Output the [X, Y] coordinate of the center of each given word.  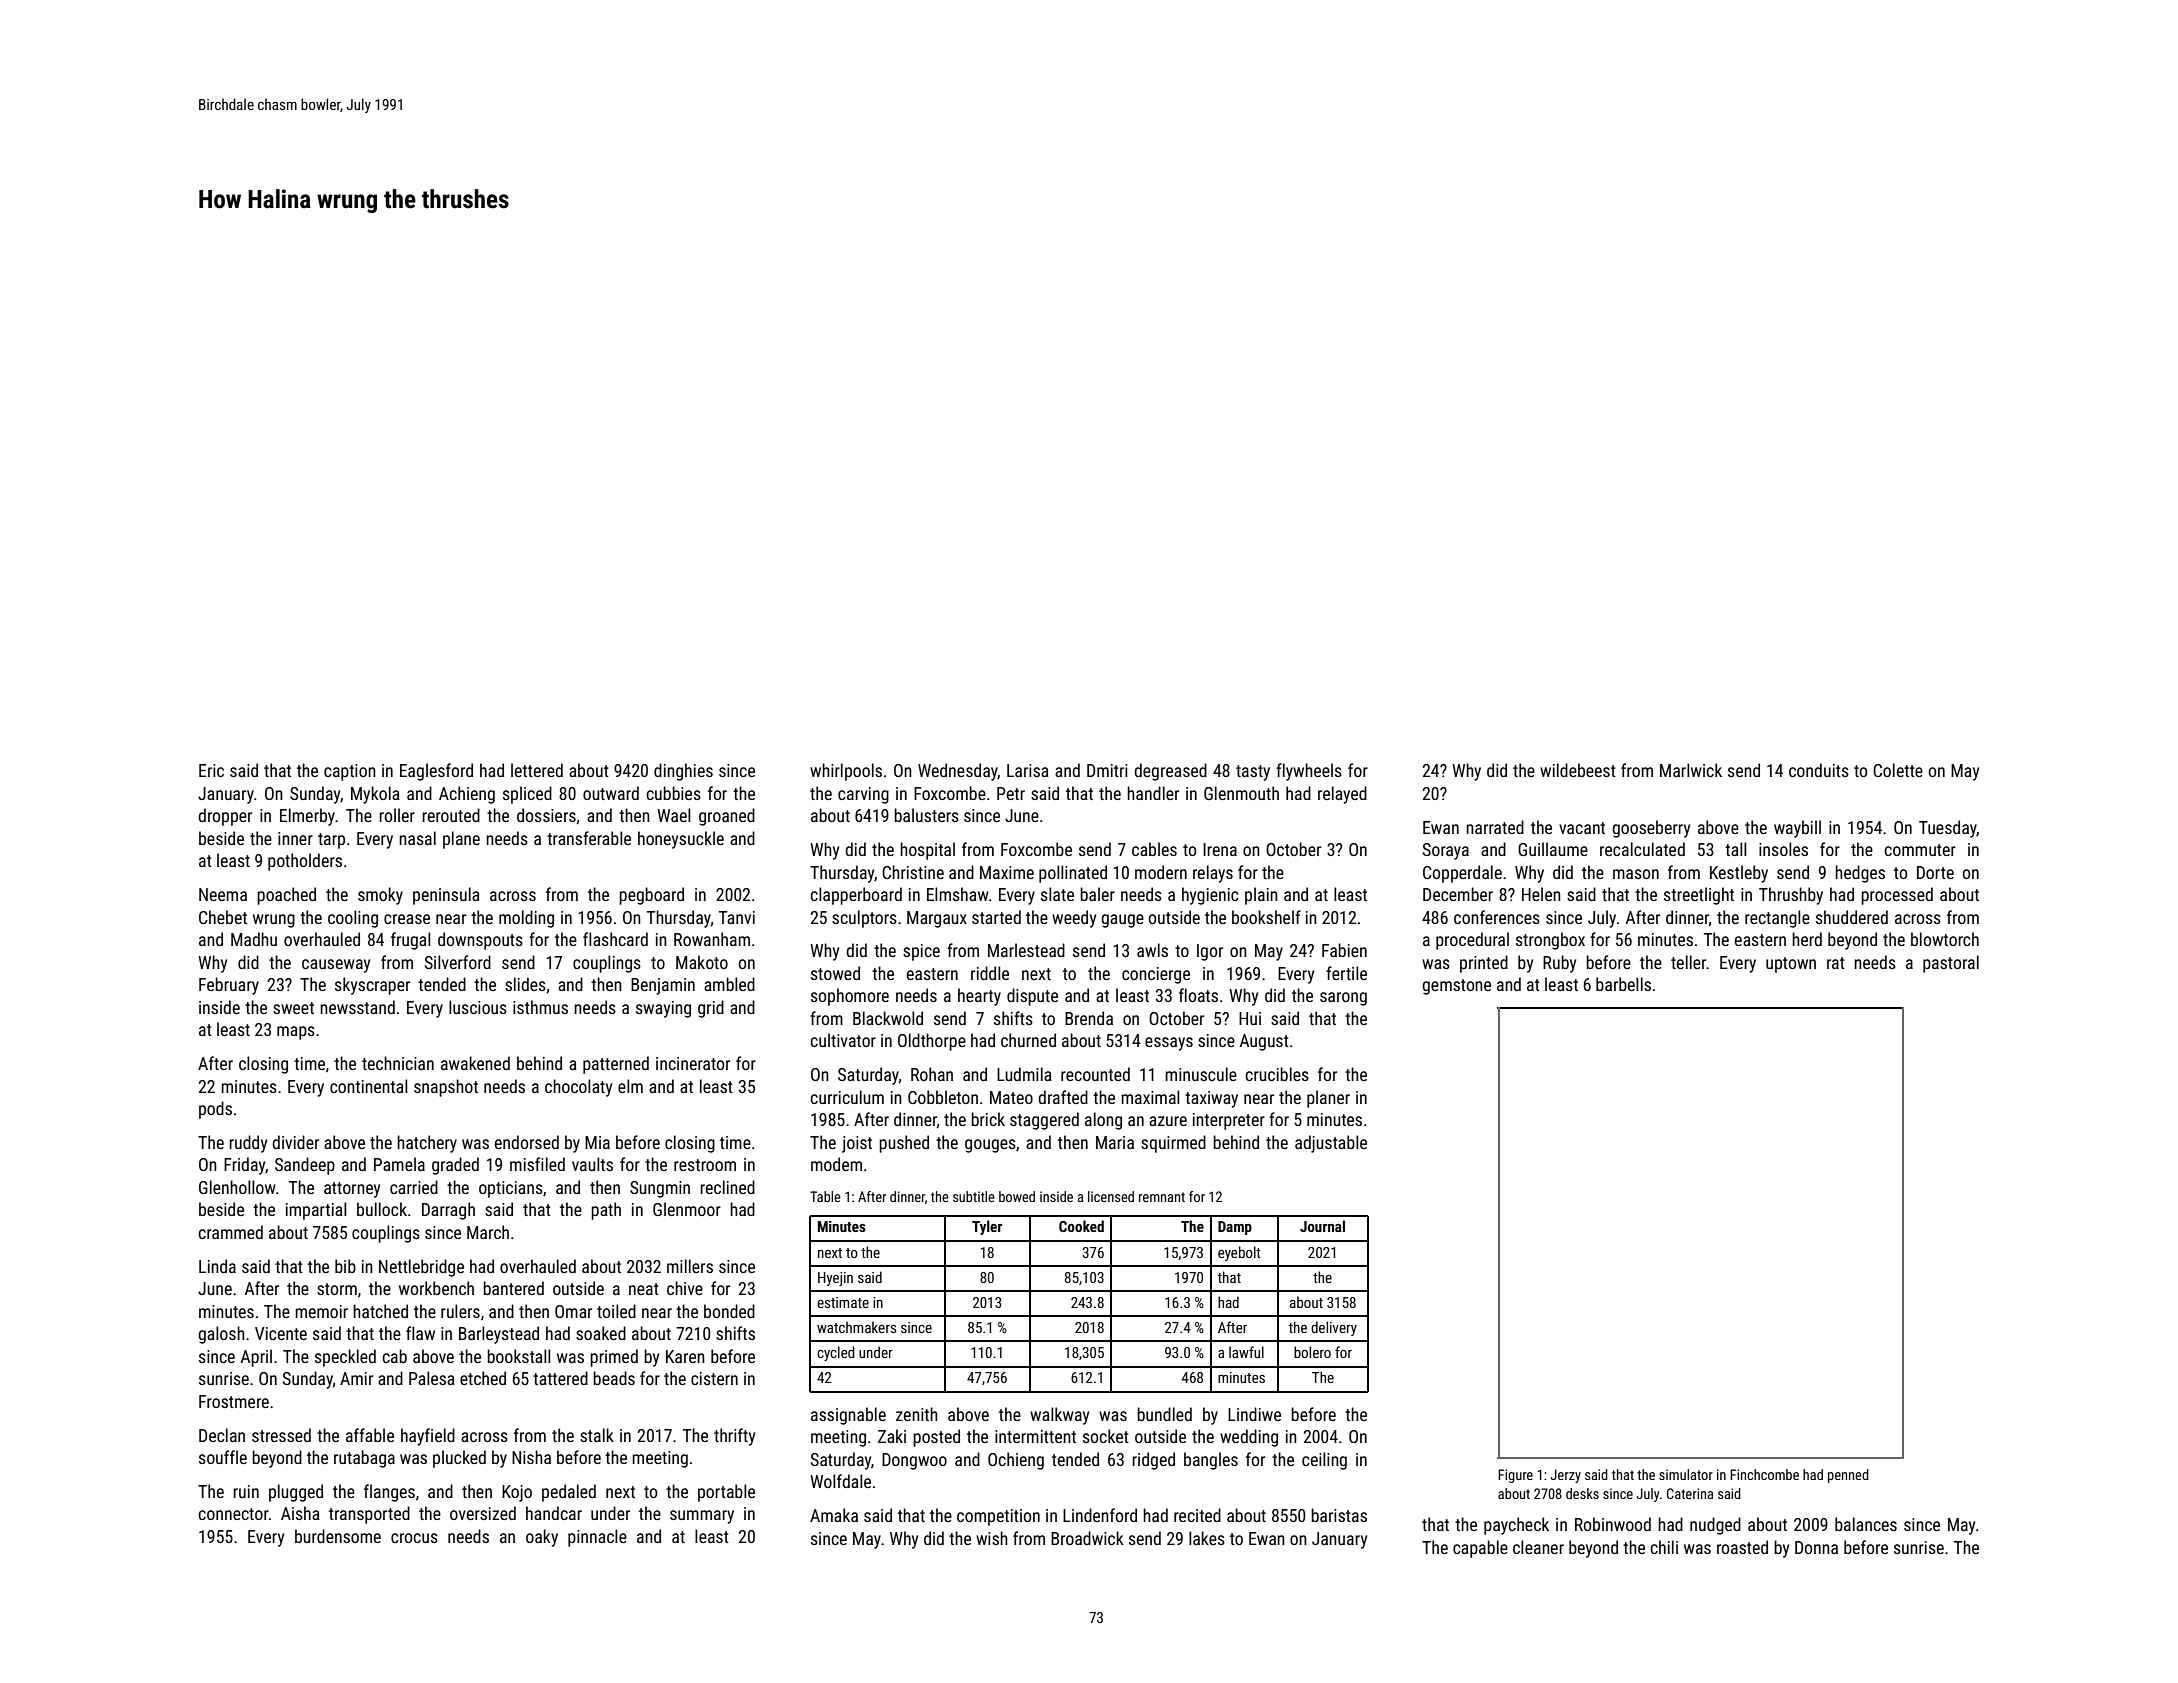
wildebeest [1578, 770]
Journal [1322, 1226]
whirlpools [846, 772]
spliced [527, 795]
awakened [475, 1063]
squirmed [1173, 1144]
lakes [1207, 1538]
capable [1480, 1549]
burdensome [338, 1536]
